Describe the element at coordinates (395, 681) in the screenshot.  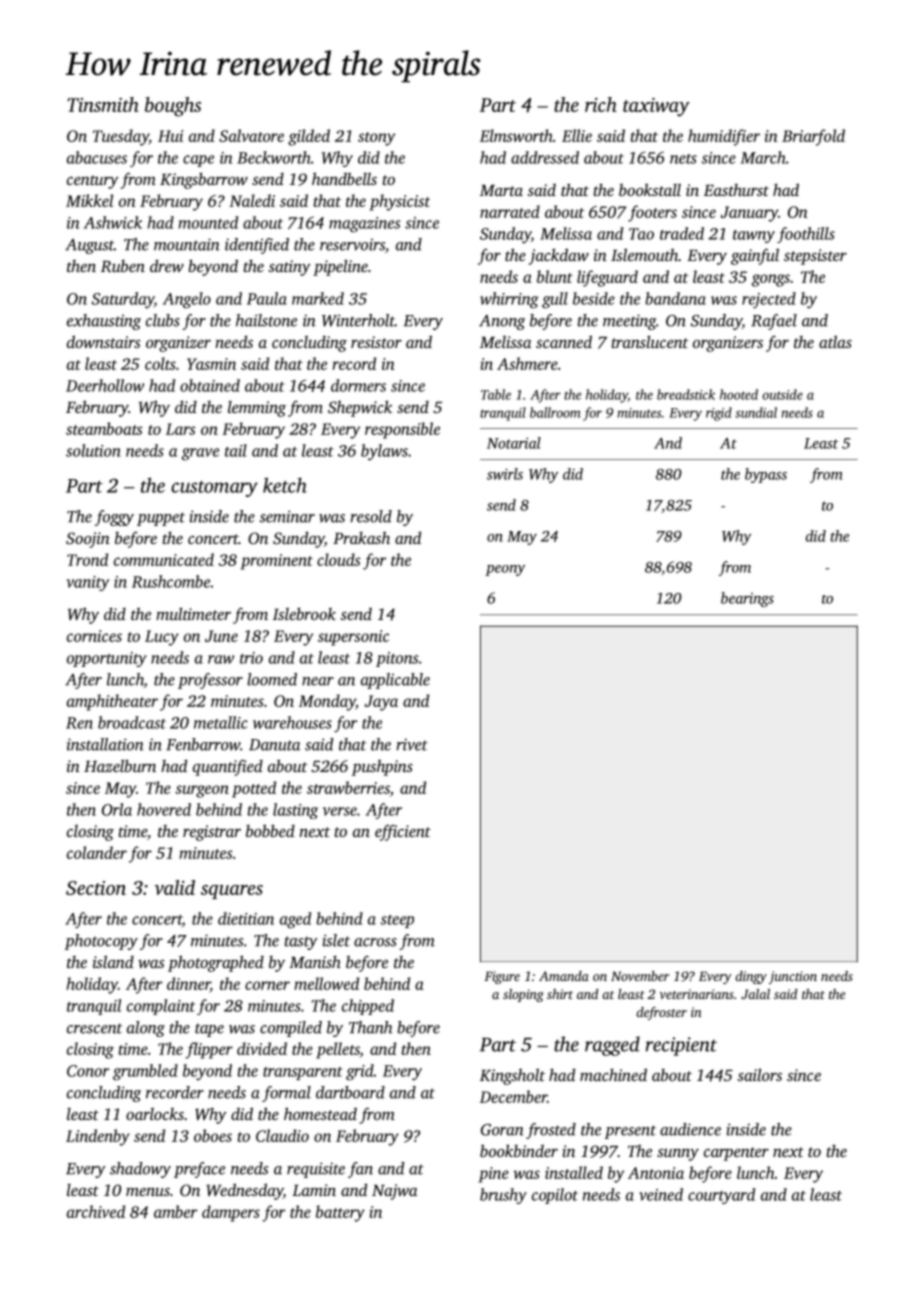
I see `applicable` at that location.
